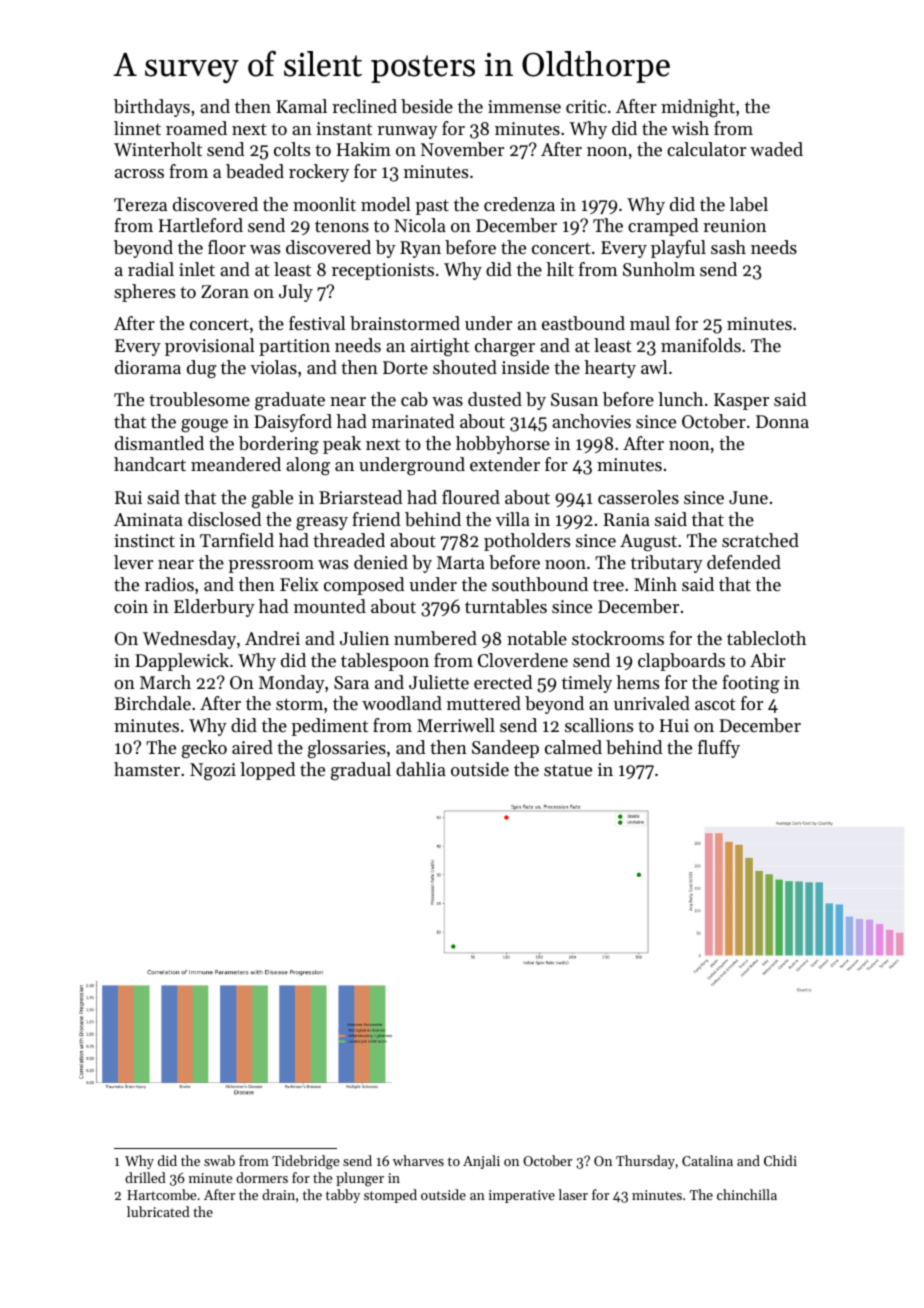  What do you see at coordinates (158, 149) in the screenshot?
I see `Winterholt` at bounding box center [158, 149].
